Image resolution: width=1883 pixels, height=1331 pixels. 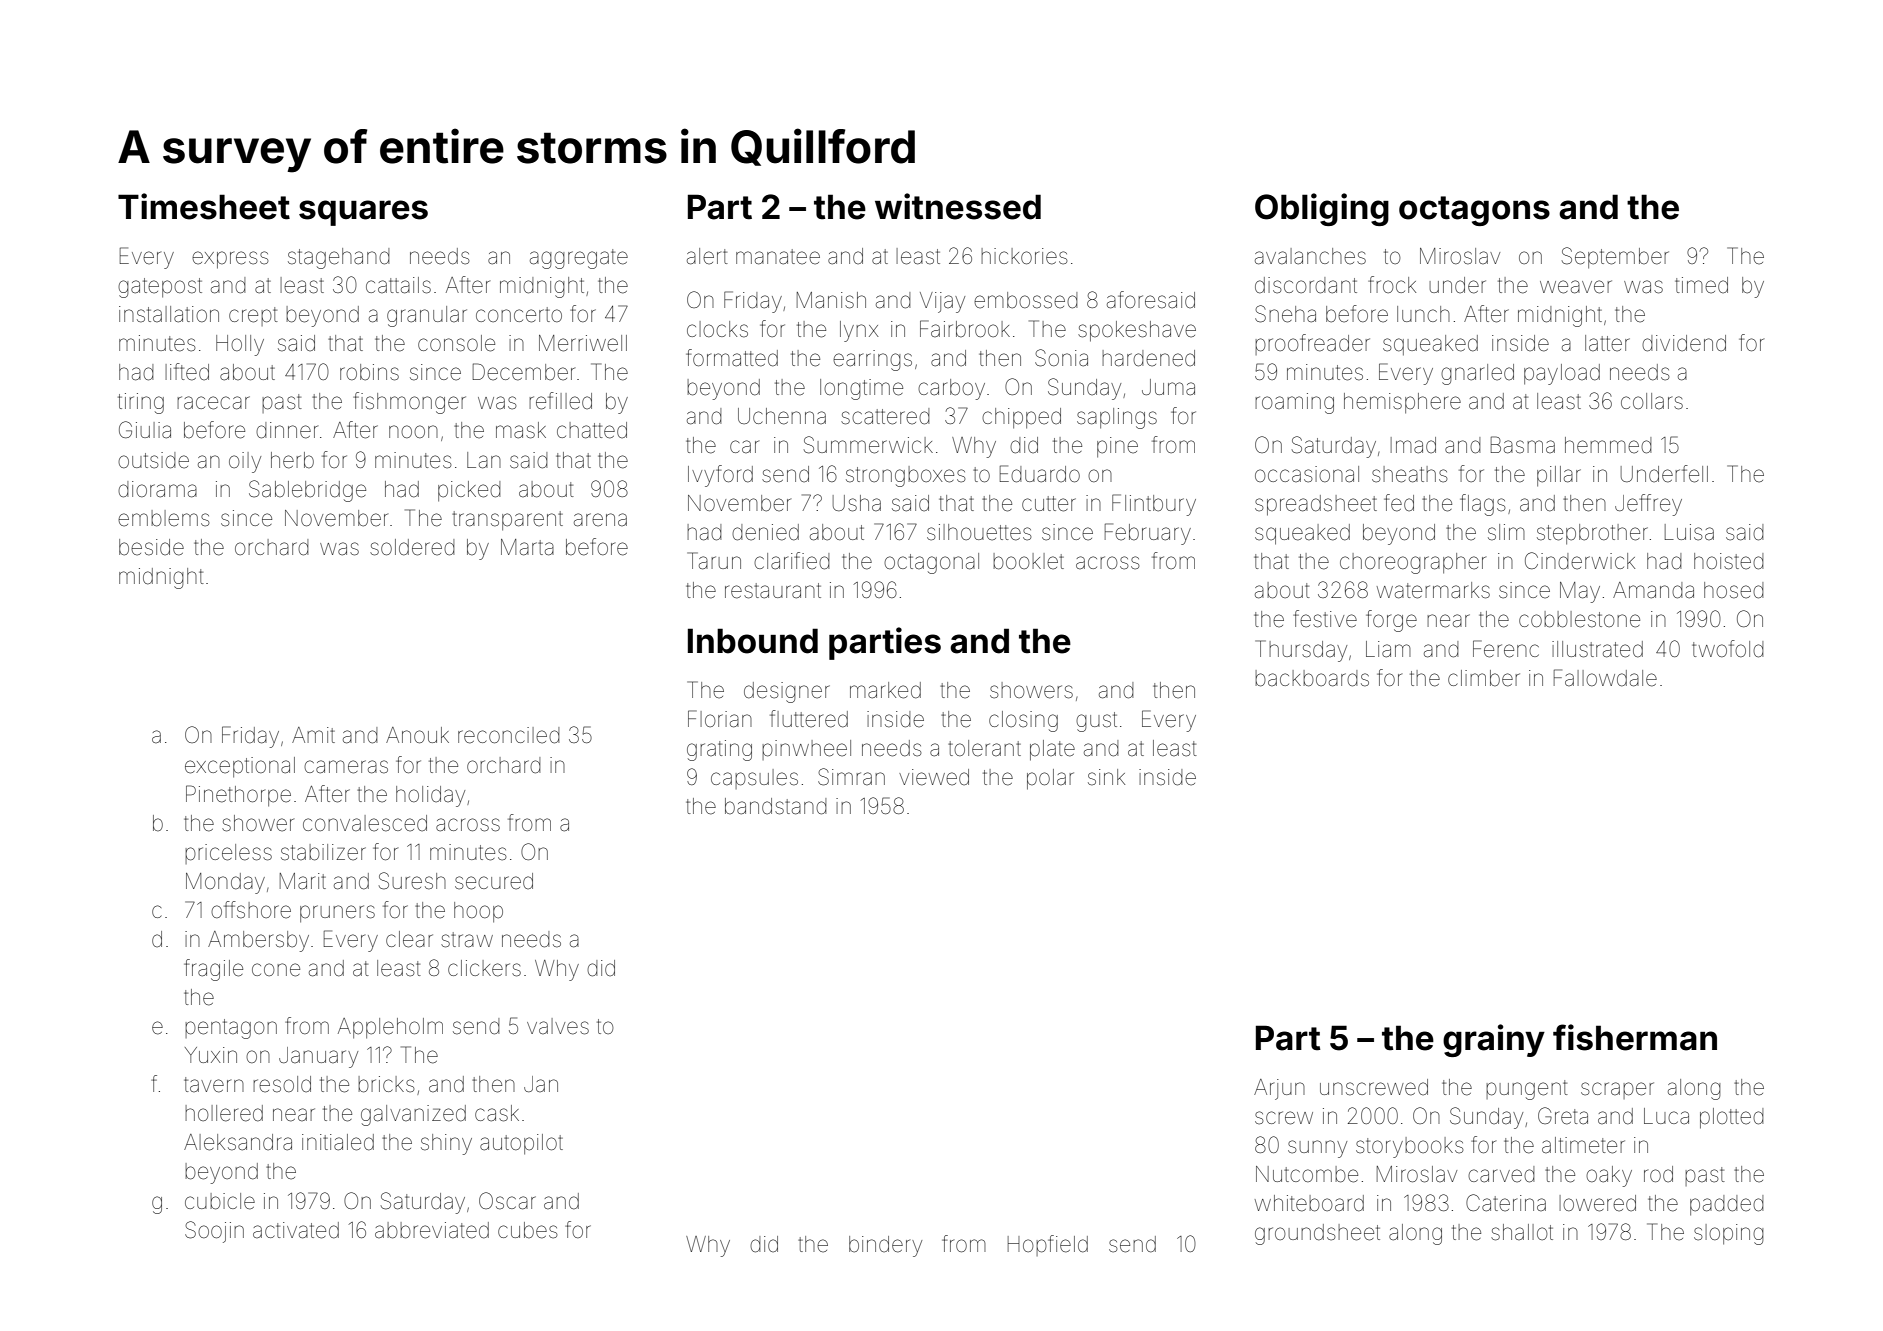 What do you see at coordinates (1106, 777) in the screenshot?
I see `sink` at bounding box center [1106, 777].
